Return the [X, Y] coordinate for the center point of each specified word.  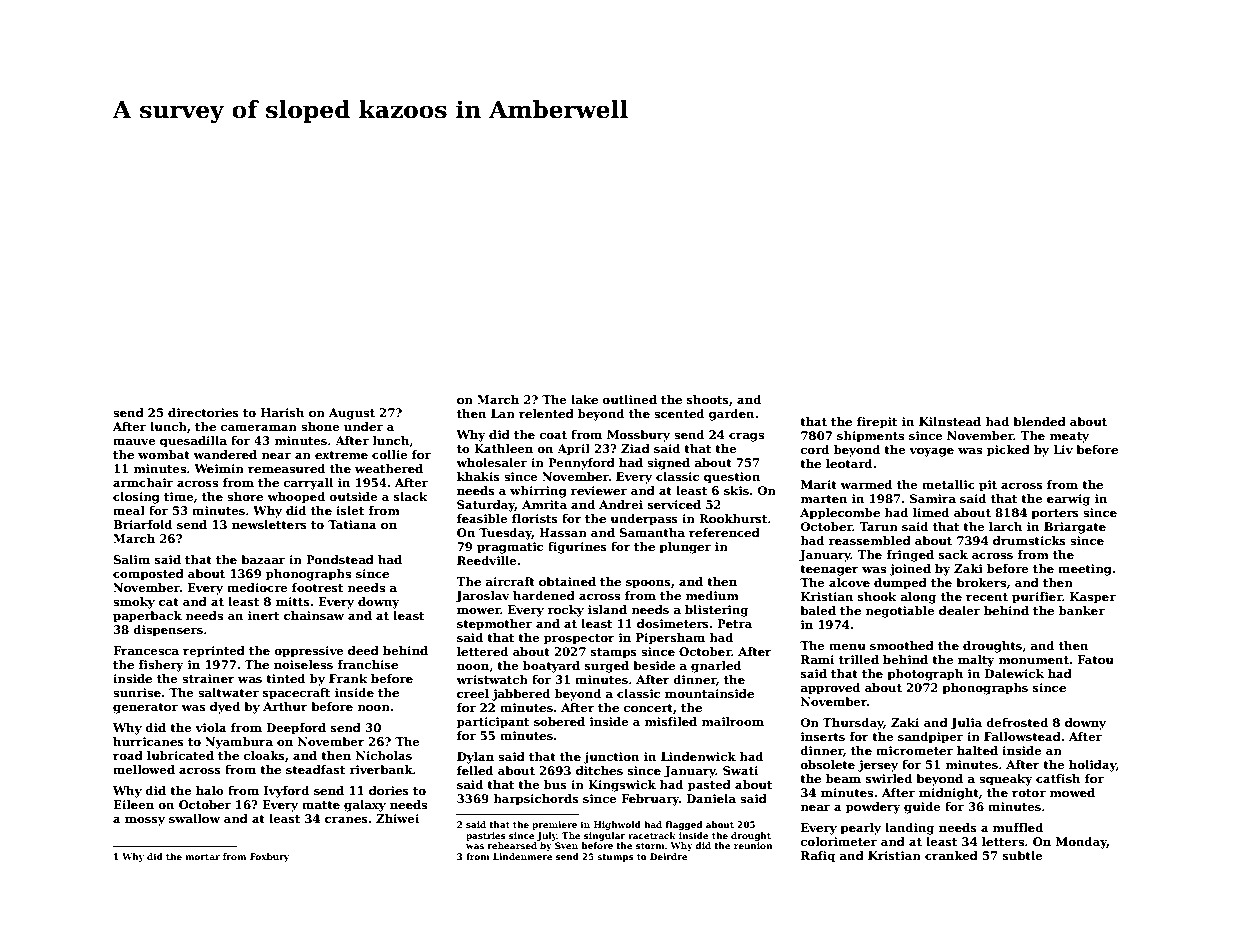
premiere [554, 825]
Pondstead [340, 559]
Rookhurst [733, 518]
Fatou [1095, 659]
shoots [708, 399]
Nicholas [384, 755]
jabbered [521, 695]
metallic [948, 484]
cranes [346, 820]
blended [1039, 421]
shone [320, 426]
